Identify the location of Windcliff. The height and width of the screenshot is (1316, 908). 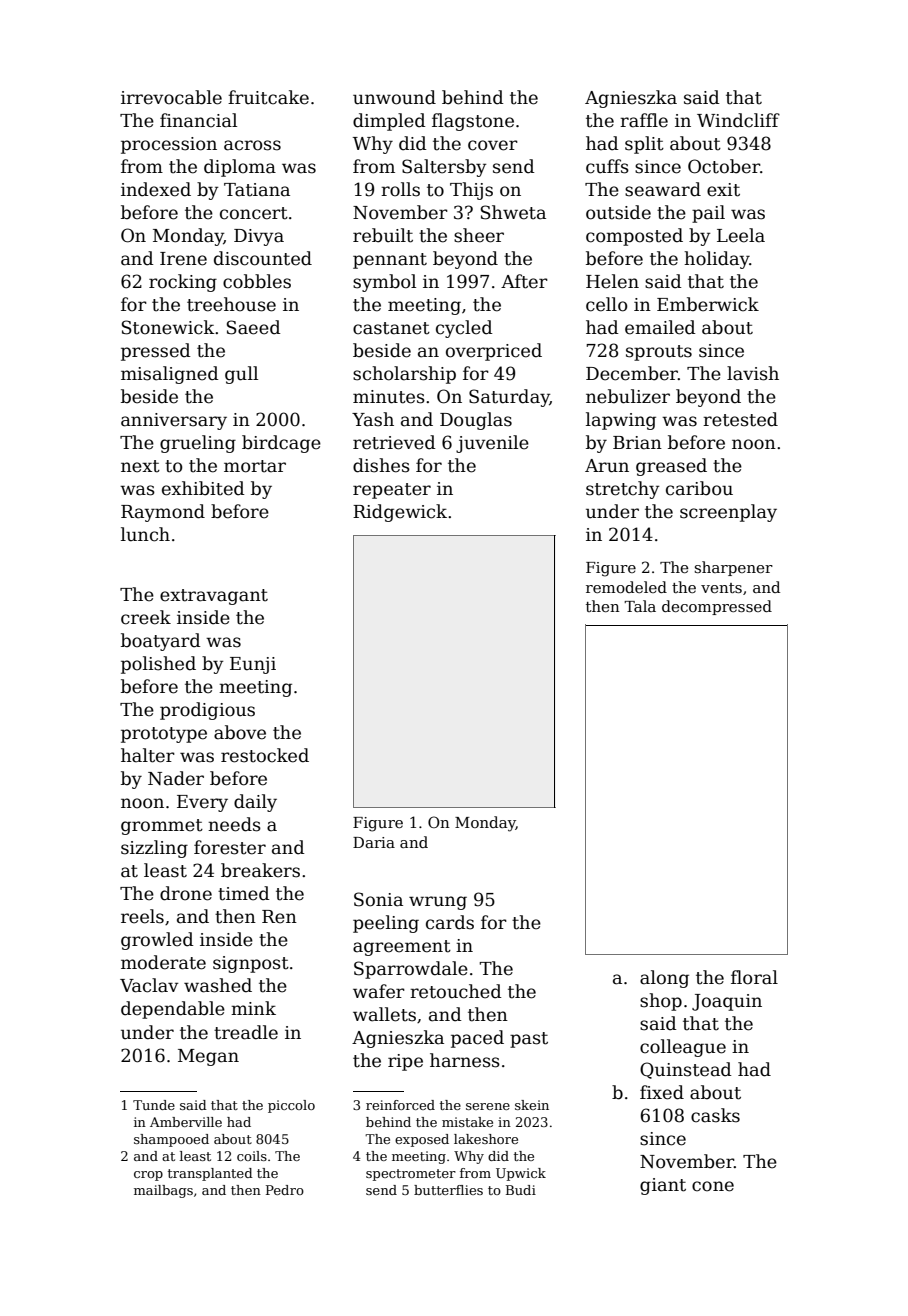
(738, 120).
